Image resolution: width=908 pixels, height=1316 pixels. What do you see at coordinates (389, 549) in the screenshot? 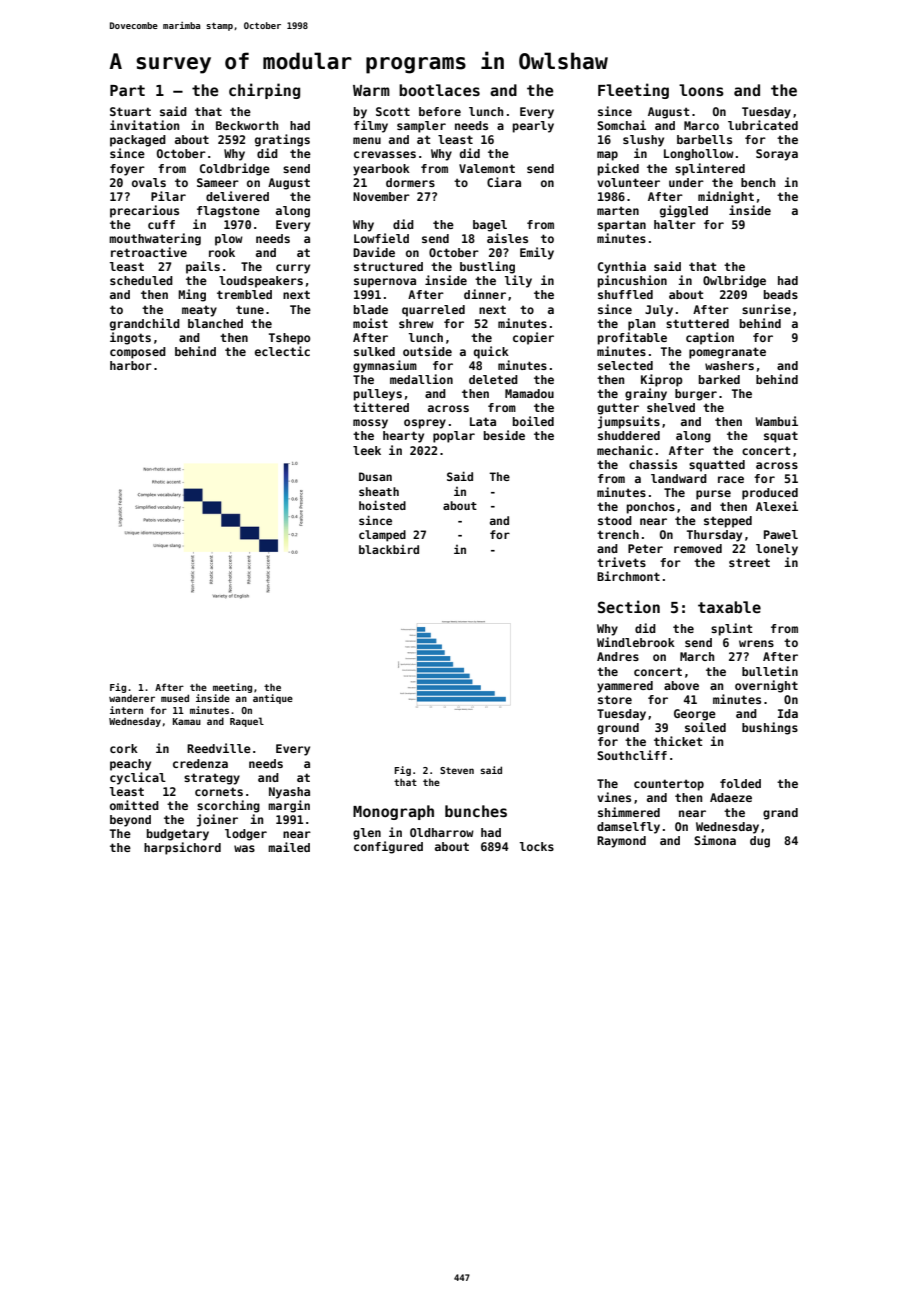
I see `blackbird` at bounding box center [389, 549].
